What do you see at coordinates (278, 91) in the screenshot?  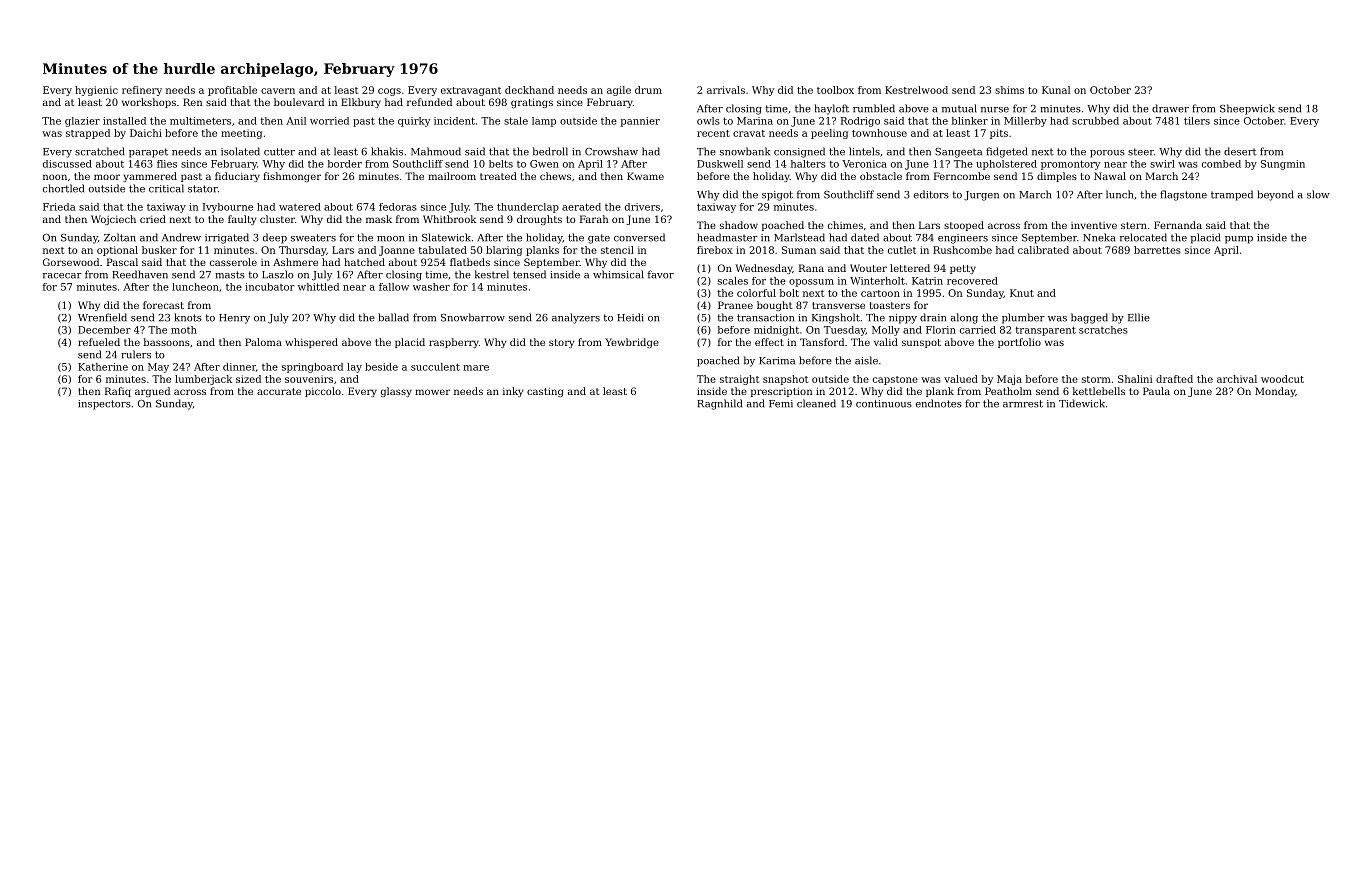 I see `cavern` at bounding box center [278, 91].
